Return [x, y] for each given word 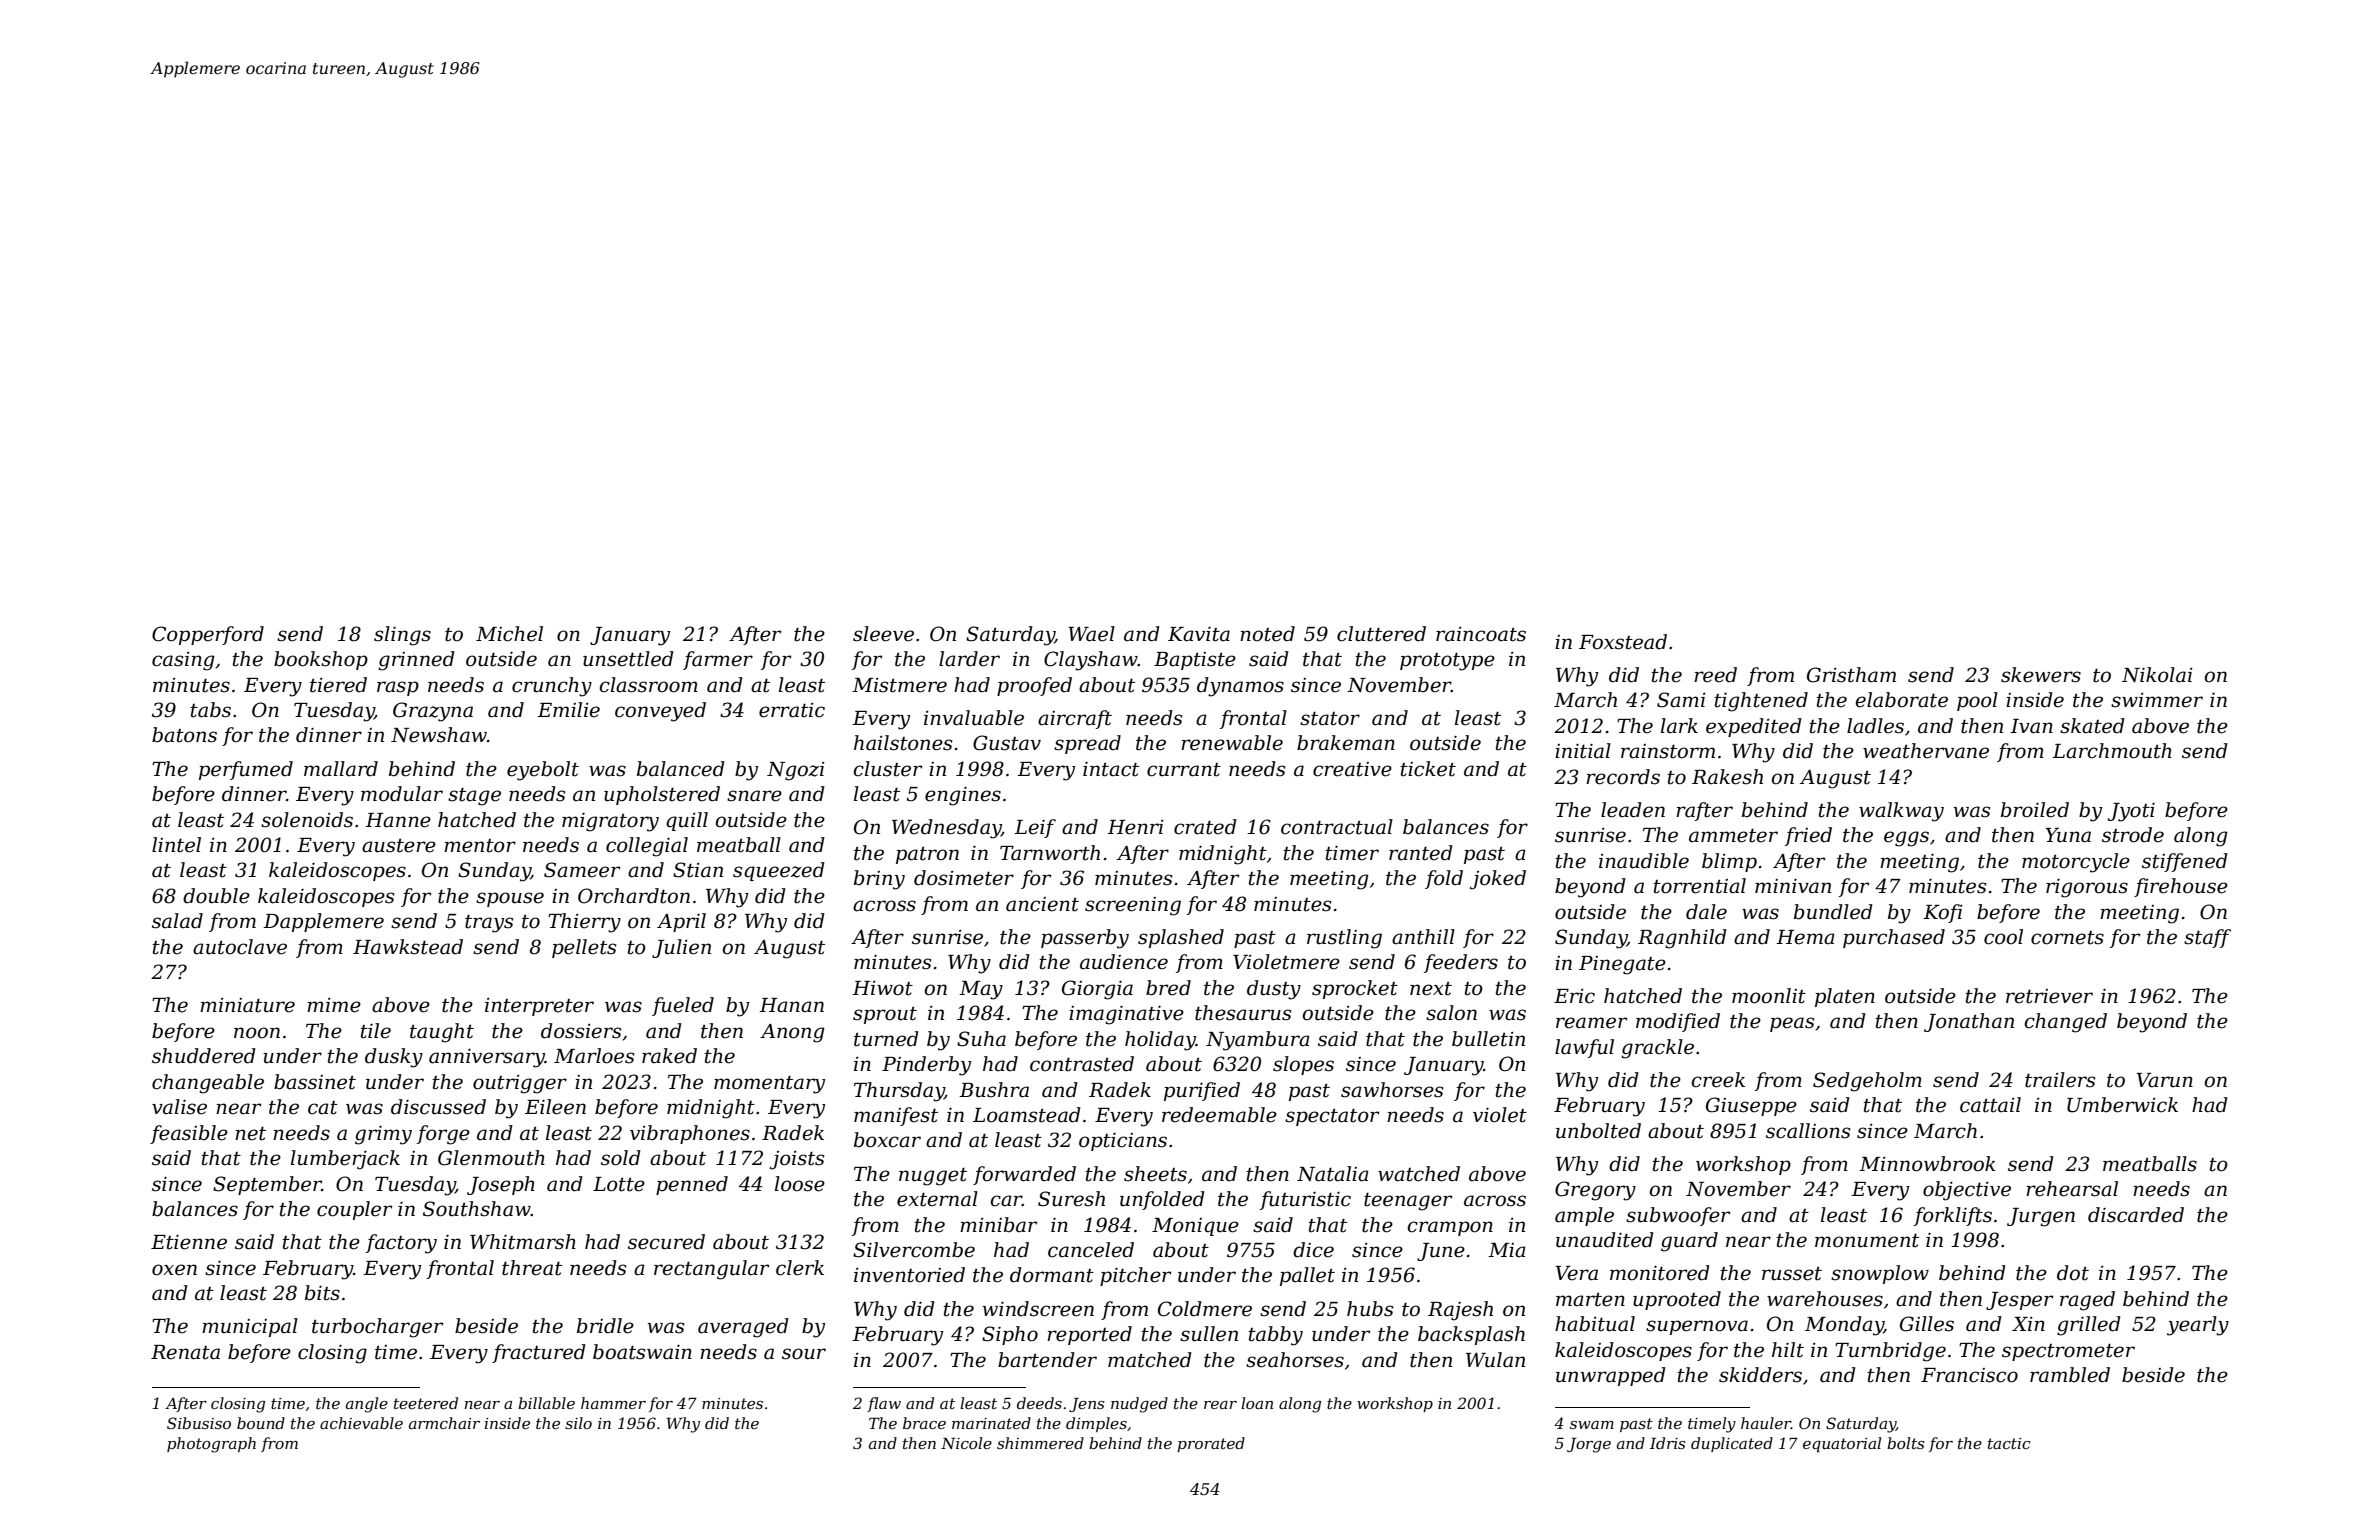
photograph [211, 1445]
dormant [1052, 1275]
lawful [1584, 1048]
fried [1808, 836]
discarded [2136, 1215]
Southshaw [477, 1209]
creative [1352, 769]
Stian [698, 870]
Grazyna [433, 712]
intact [1111, 769]
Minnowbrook [1927, 1164]
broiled [2035, 810]
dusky [394, 1058]
